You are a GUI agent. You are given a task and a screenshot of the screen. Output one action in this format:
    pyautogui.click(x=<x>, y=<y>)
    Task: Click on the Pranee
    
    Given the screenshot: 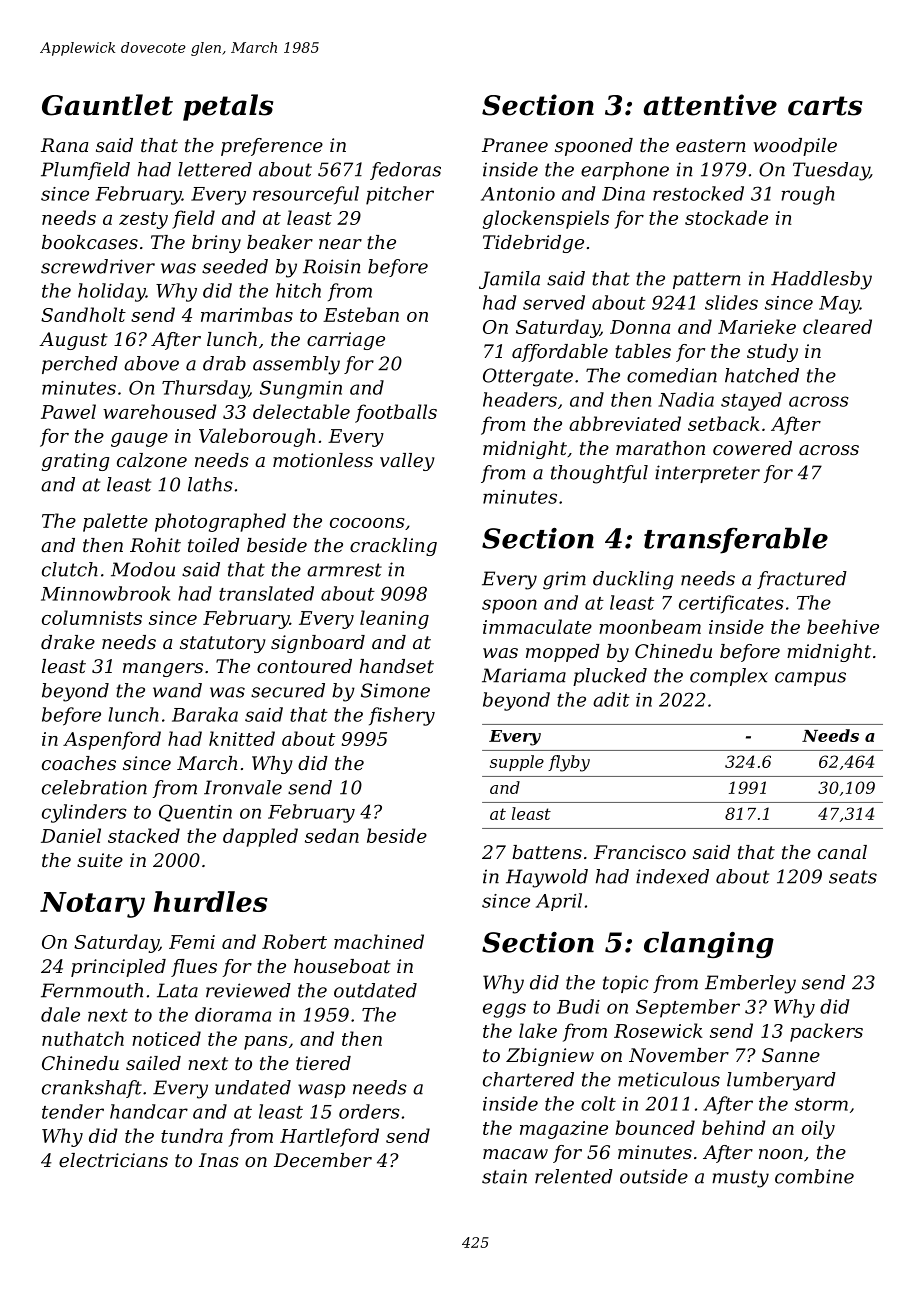 What is the action you would take?
    pyautogui.click(x=515, y=145)
